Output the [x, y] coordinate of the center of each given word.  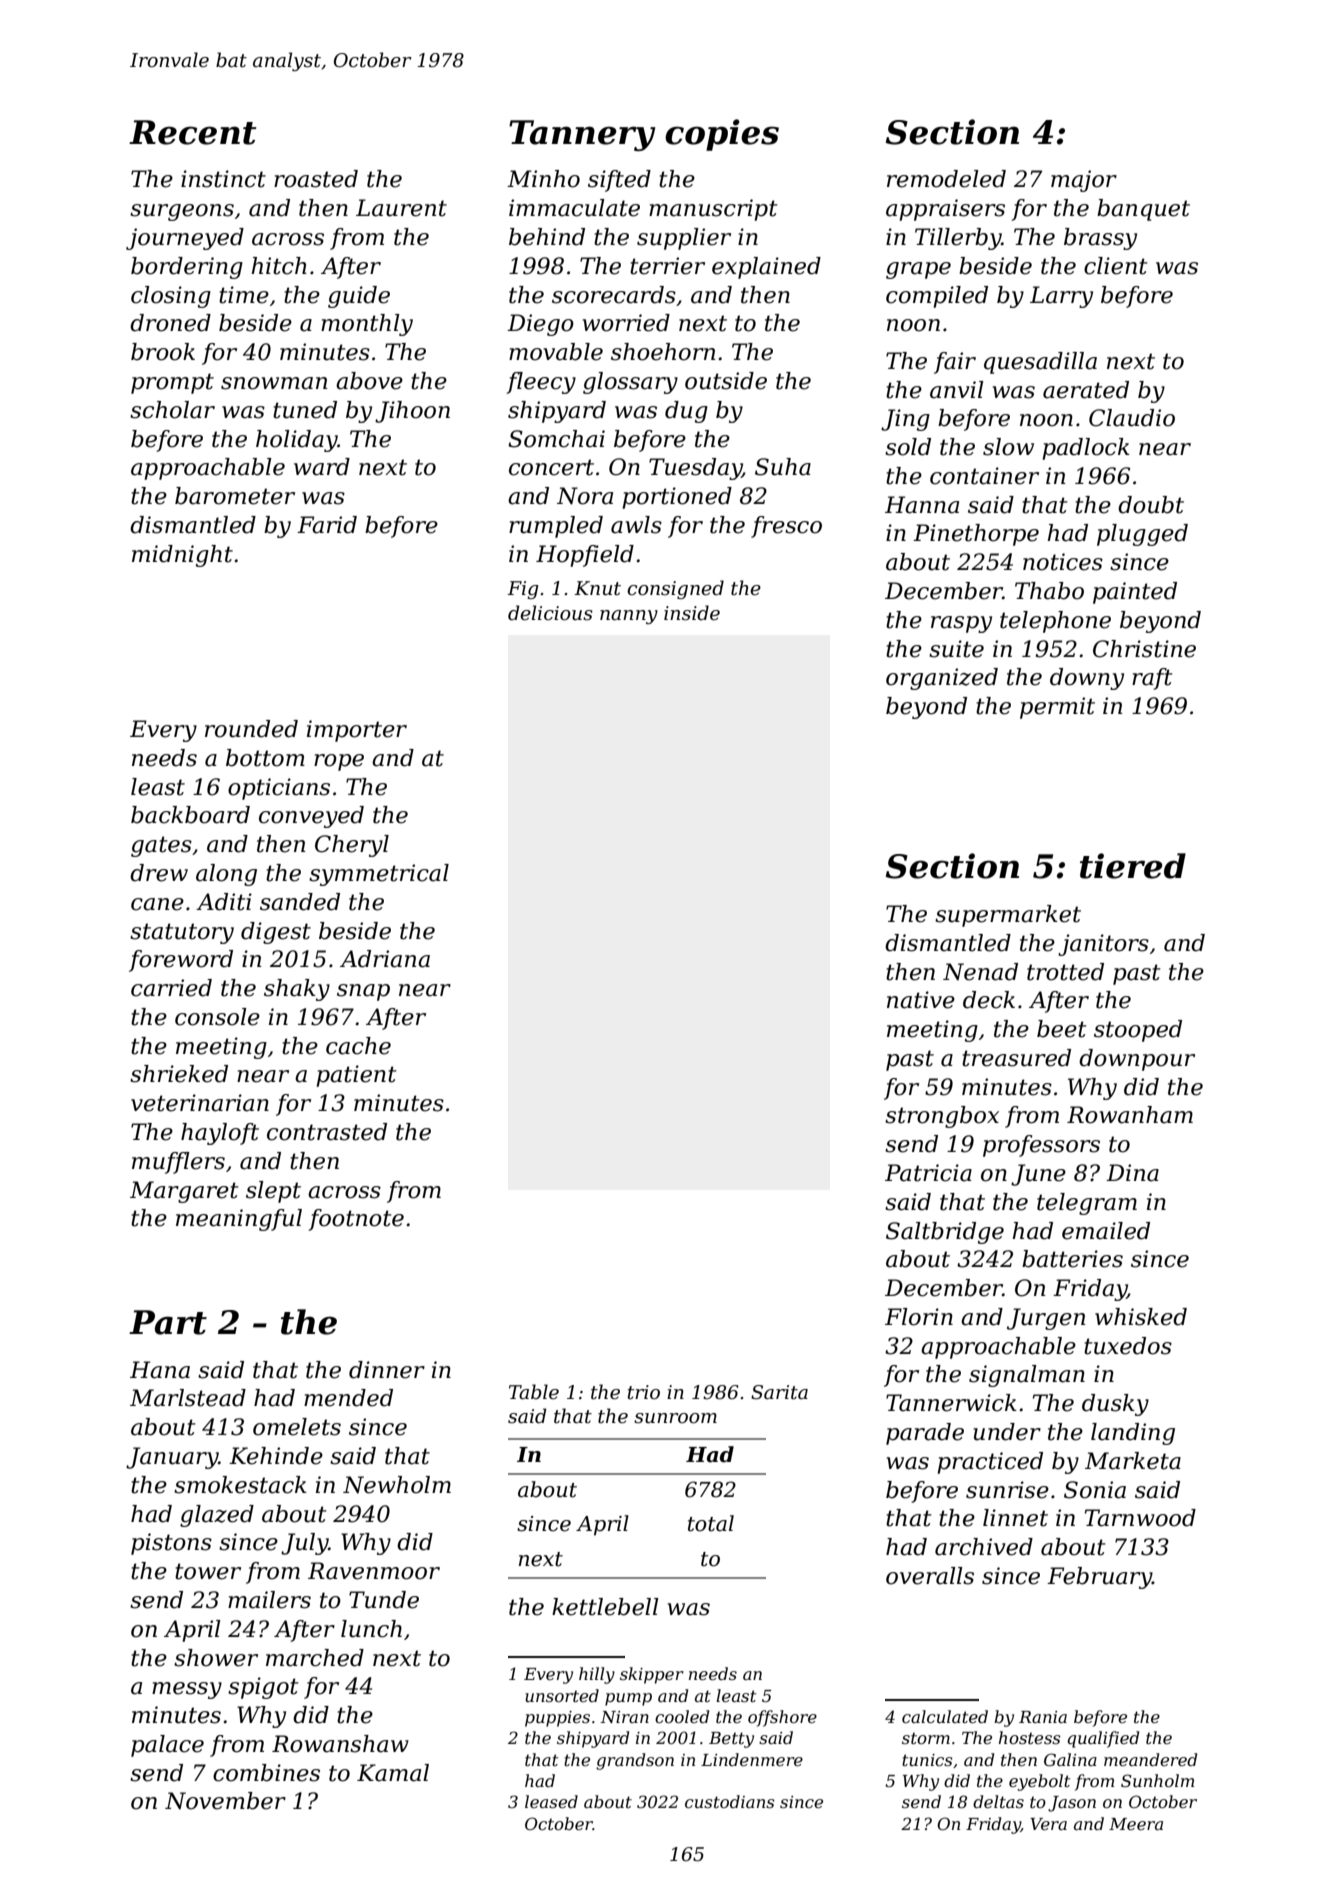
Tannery [582, 135]
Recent [193, 132]
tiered [1133, 866]
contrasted [327, 1132]
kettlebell [605, 1607]
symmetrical [379, 875]
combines [266, 1773]
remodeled [946, 179]
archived [984, 1547]
